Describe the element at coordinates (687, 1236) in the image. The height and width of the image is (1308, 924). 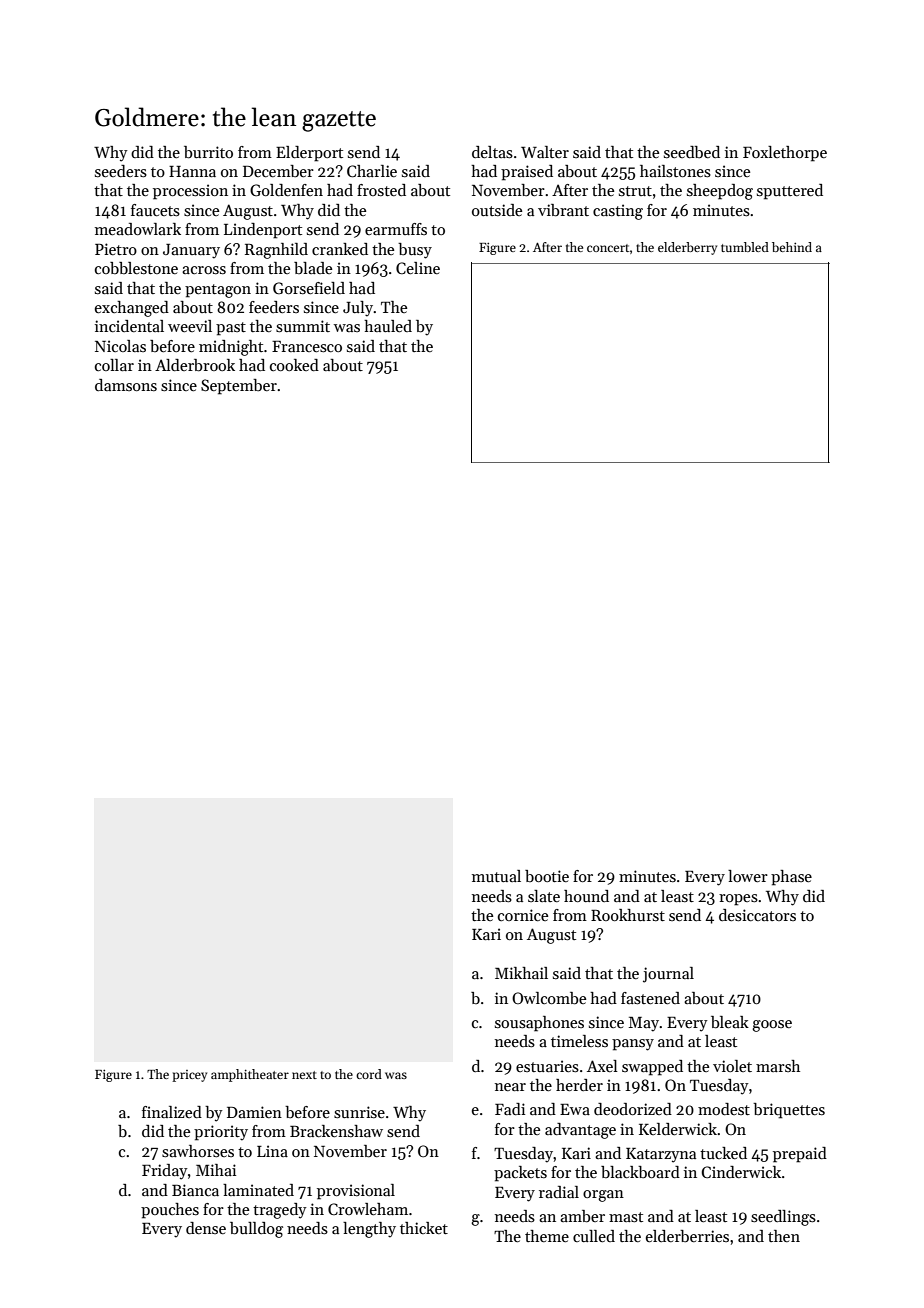
I see `elderberries` at that location.
